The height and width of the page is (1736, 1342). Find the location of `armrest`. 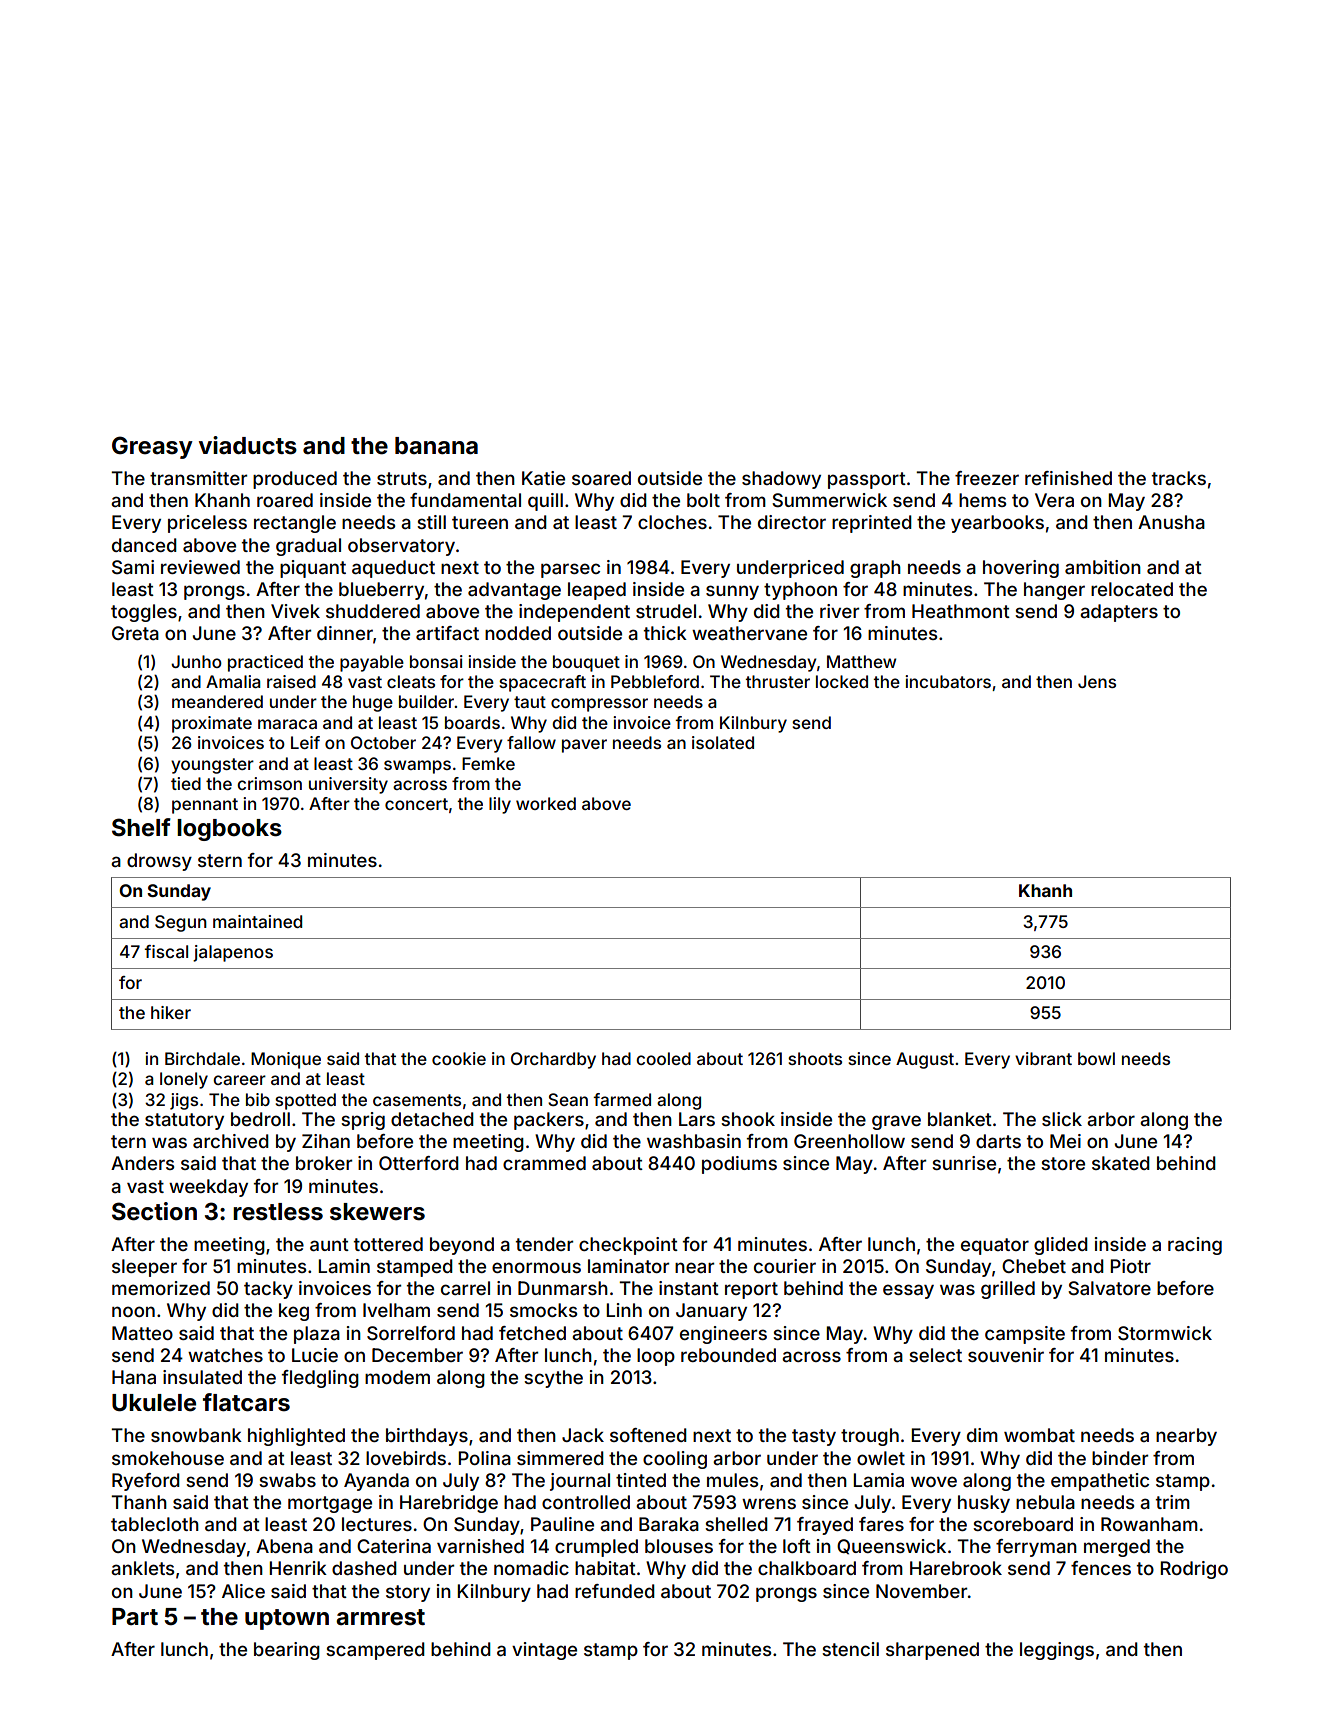

armrest is located at coordinates (380, 1617).
